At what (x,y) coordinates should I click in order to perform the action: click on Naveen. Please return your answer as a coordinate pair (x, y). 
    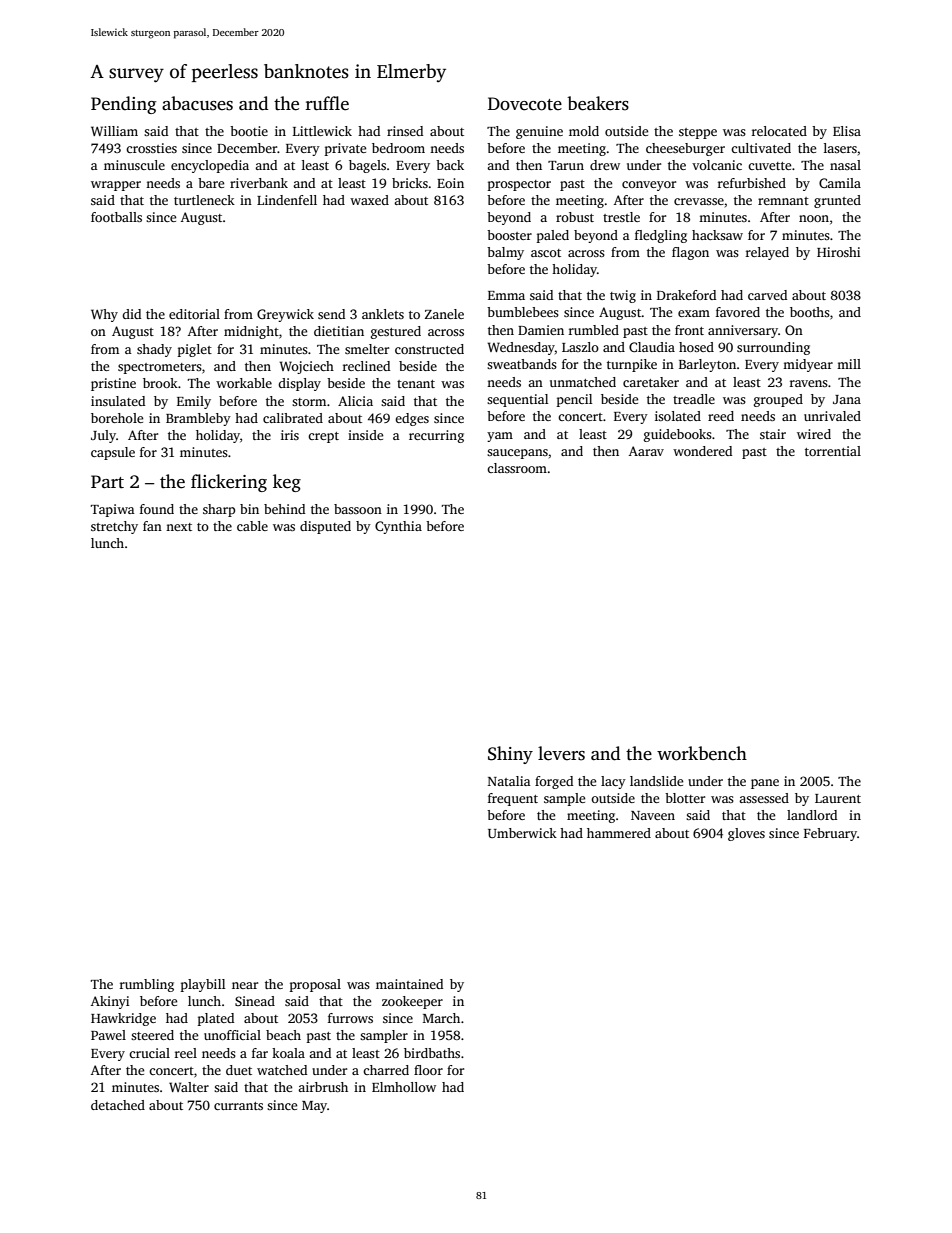
    Looking at the image, I should click on (653, 815).
